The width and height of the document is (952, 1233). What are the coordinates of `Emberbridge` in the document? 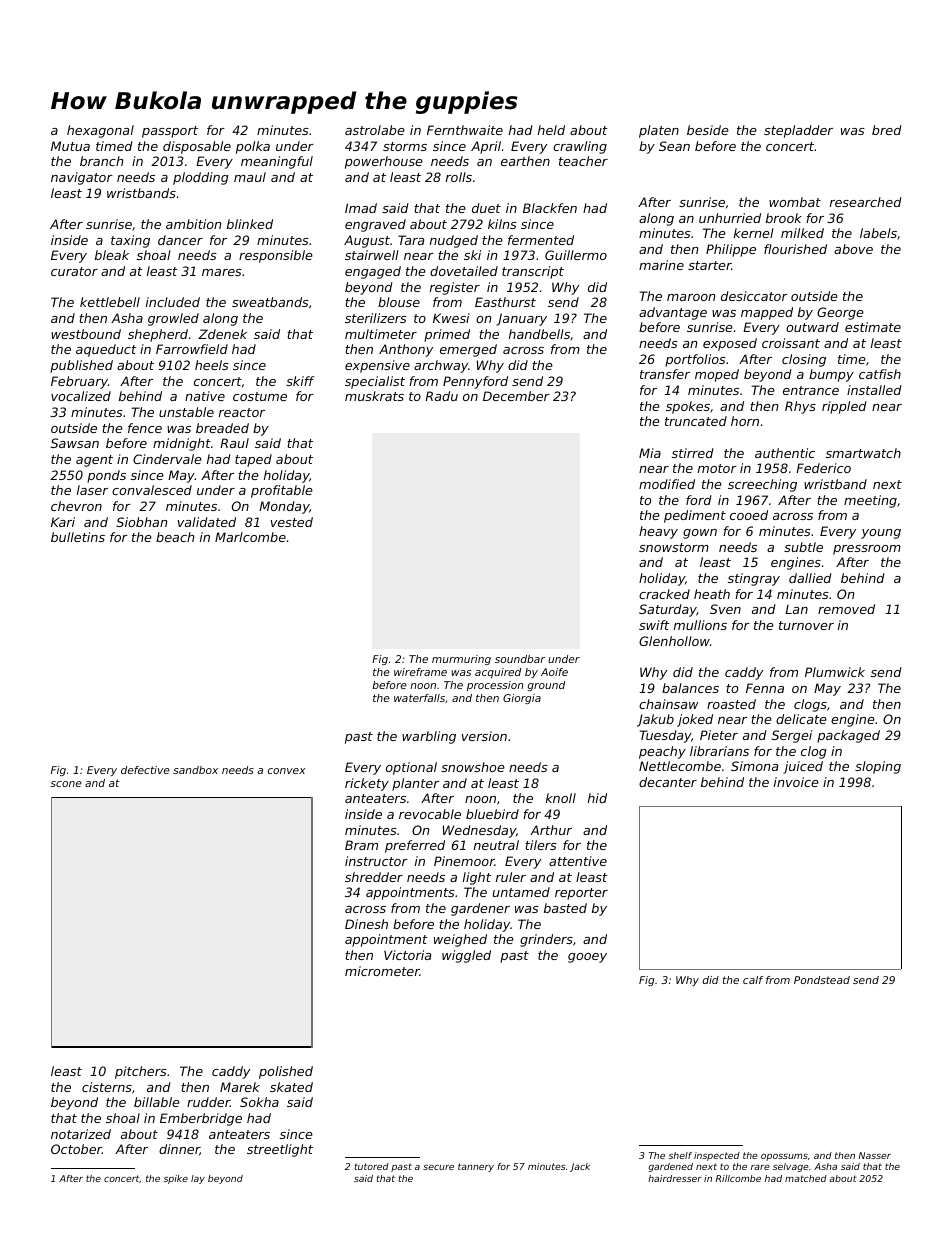 It's located at (201, 1119).
